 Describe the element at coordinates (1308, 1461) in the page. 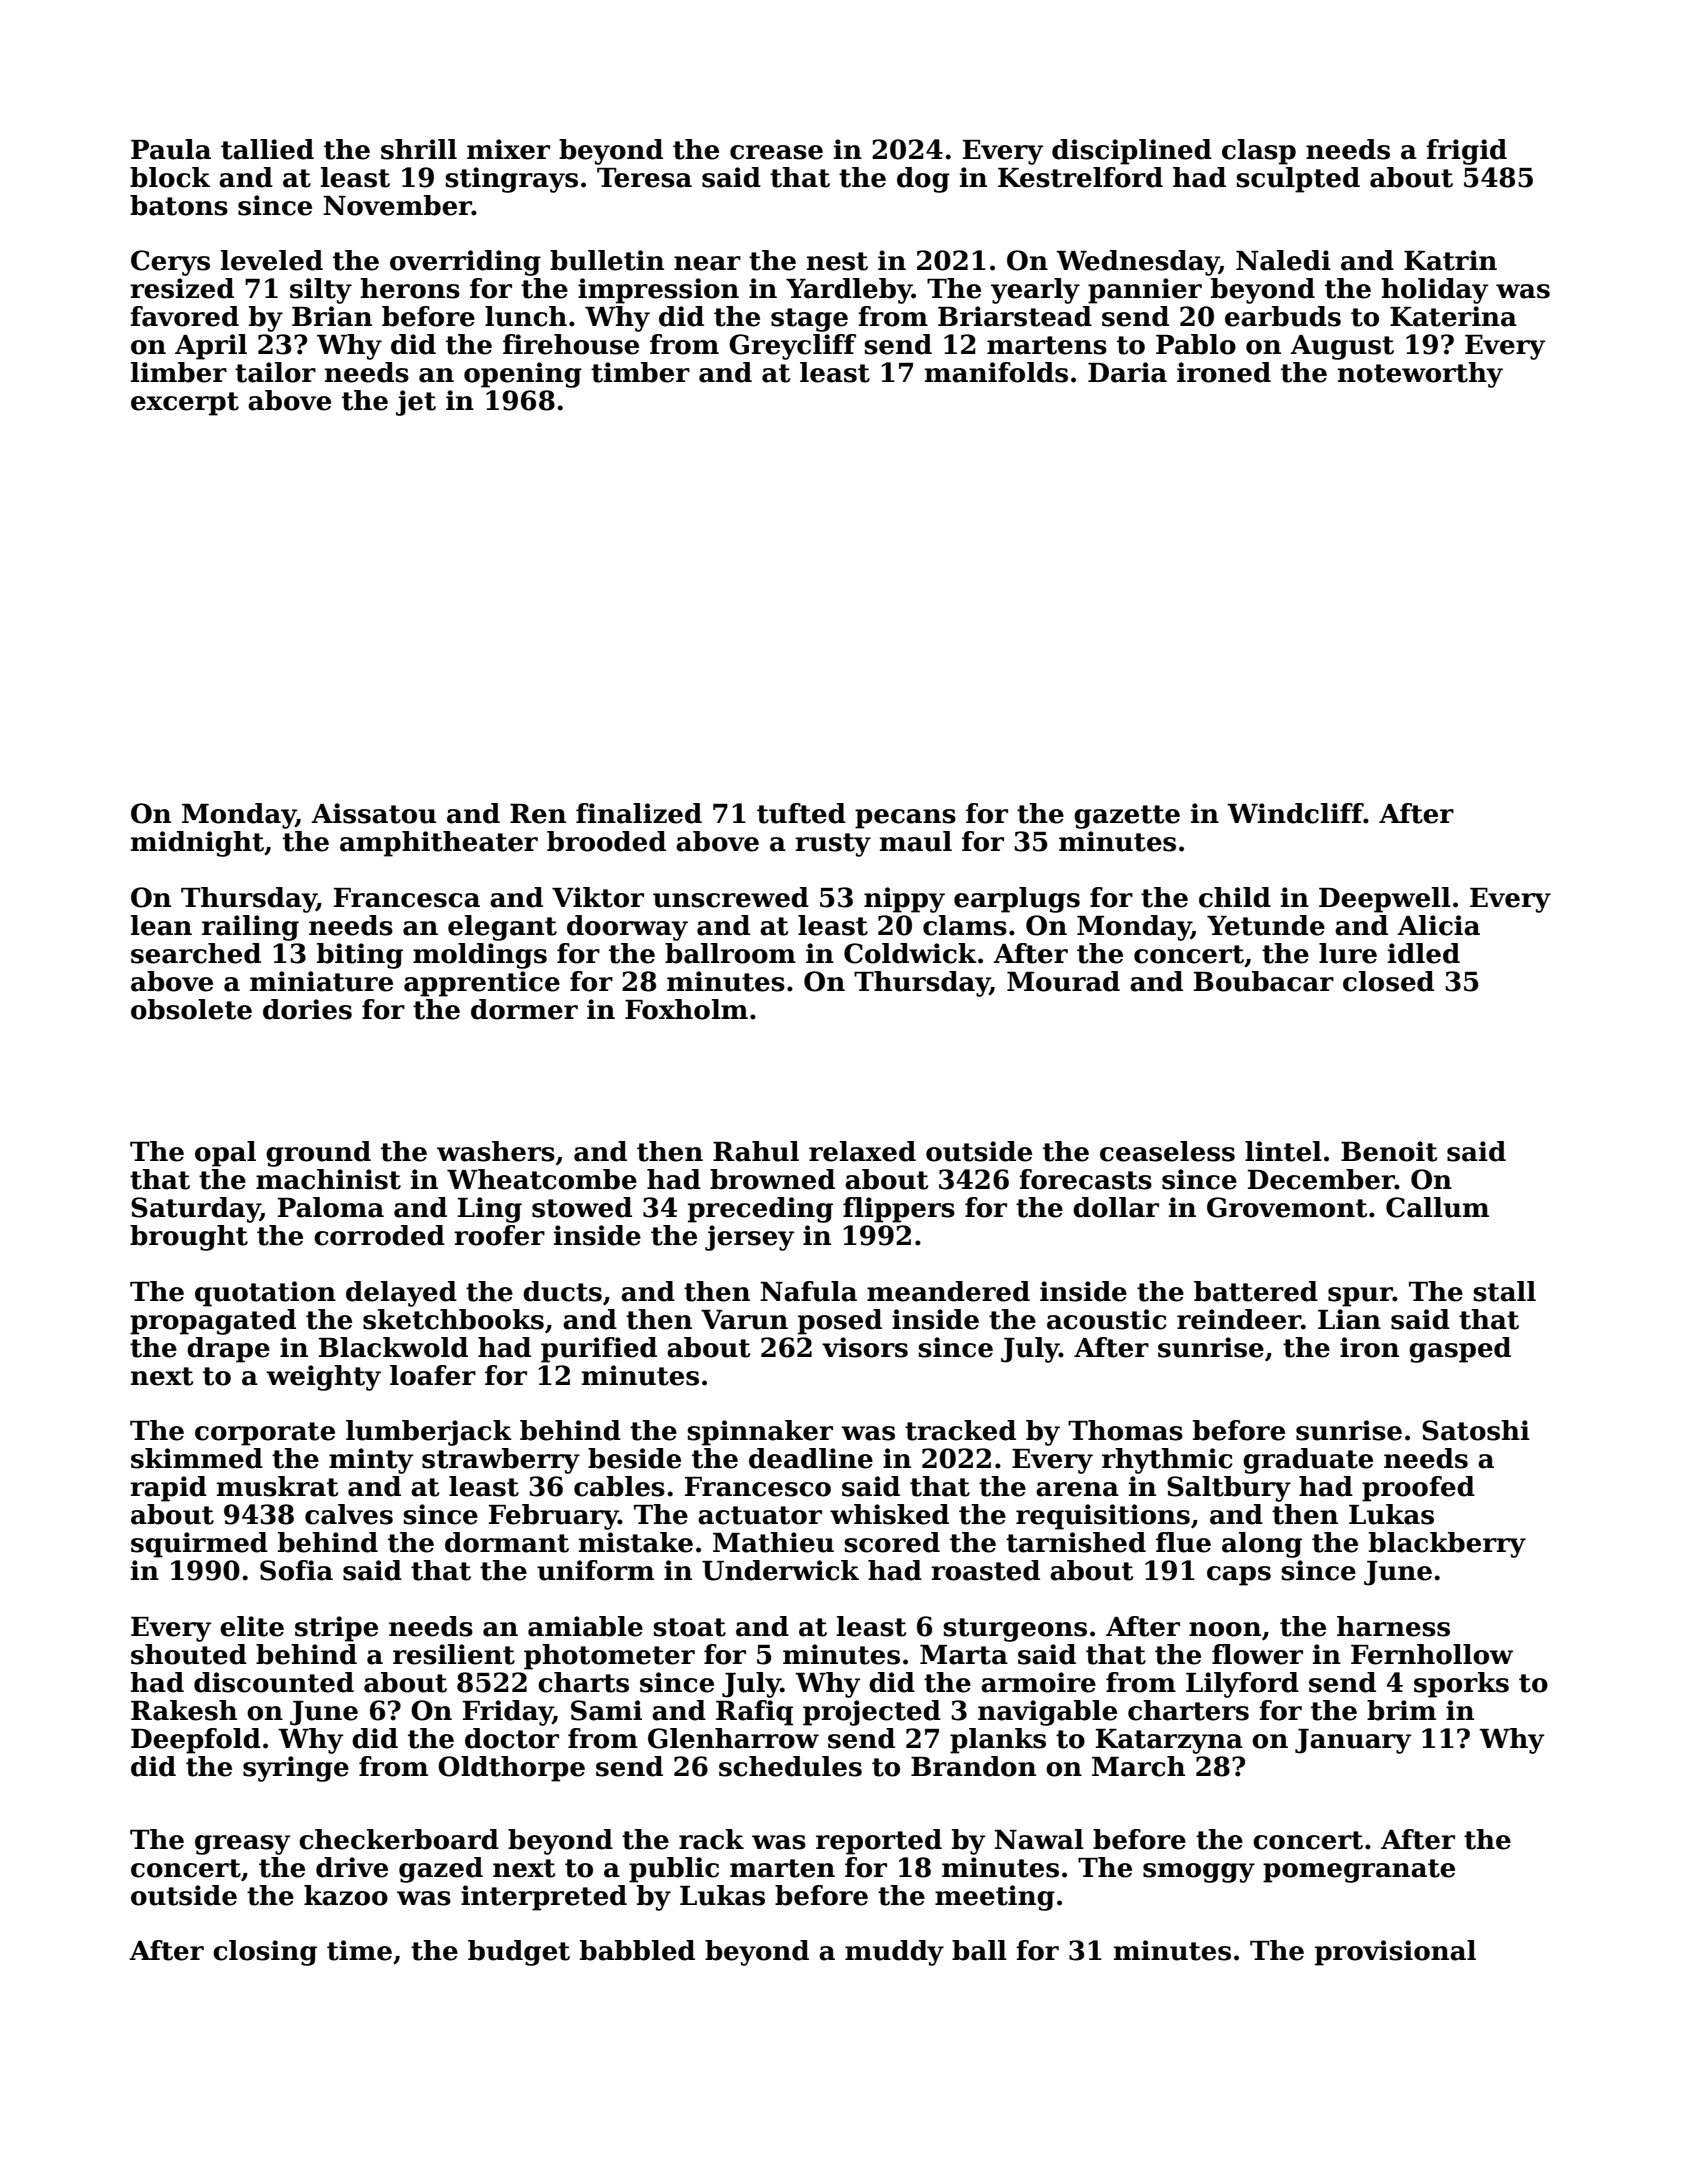

I see `graduate` at that location.
